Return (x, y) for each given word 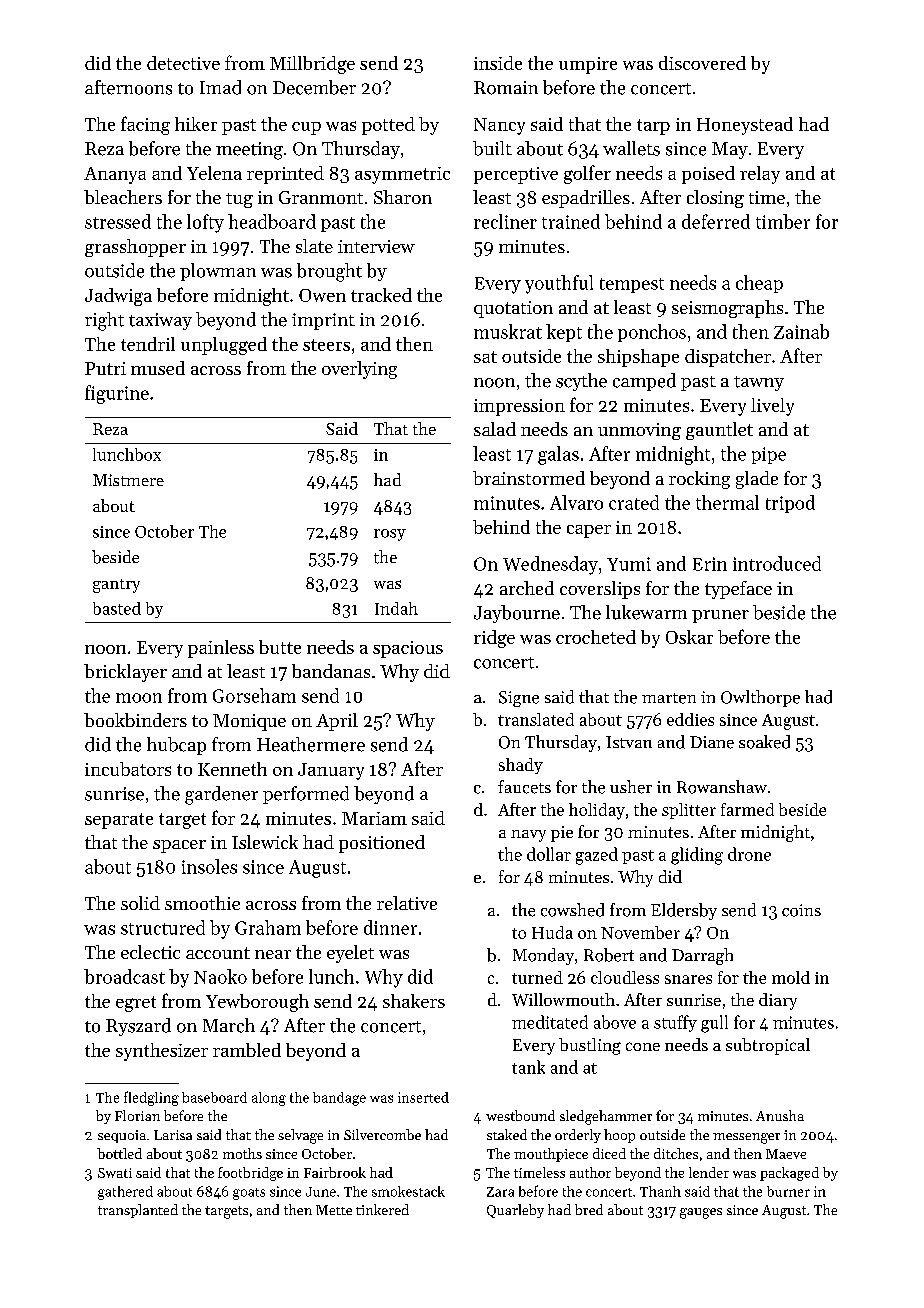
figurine (117, 394)
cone (643, 1046)
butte (280, 647)
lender (709, 1172)
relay (760, 175)
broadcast (124, 976)
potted (388, 126)
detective (183, 63)
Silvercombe (382, 1134)
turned (537, 977)
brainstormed (529, 478)
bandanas (331, 671)
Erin (710, 564)
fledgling (151, 1098)
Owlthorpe (760, 698)
